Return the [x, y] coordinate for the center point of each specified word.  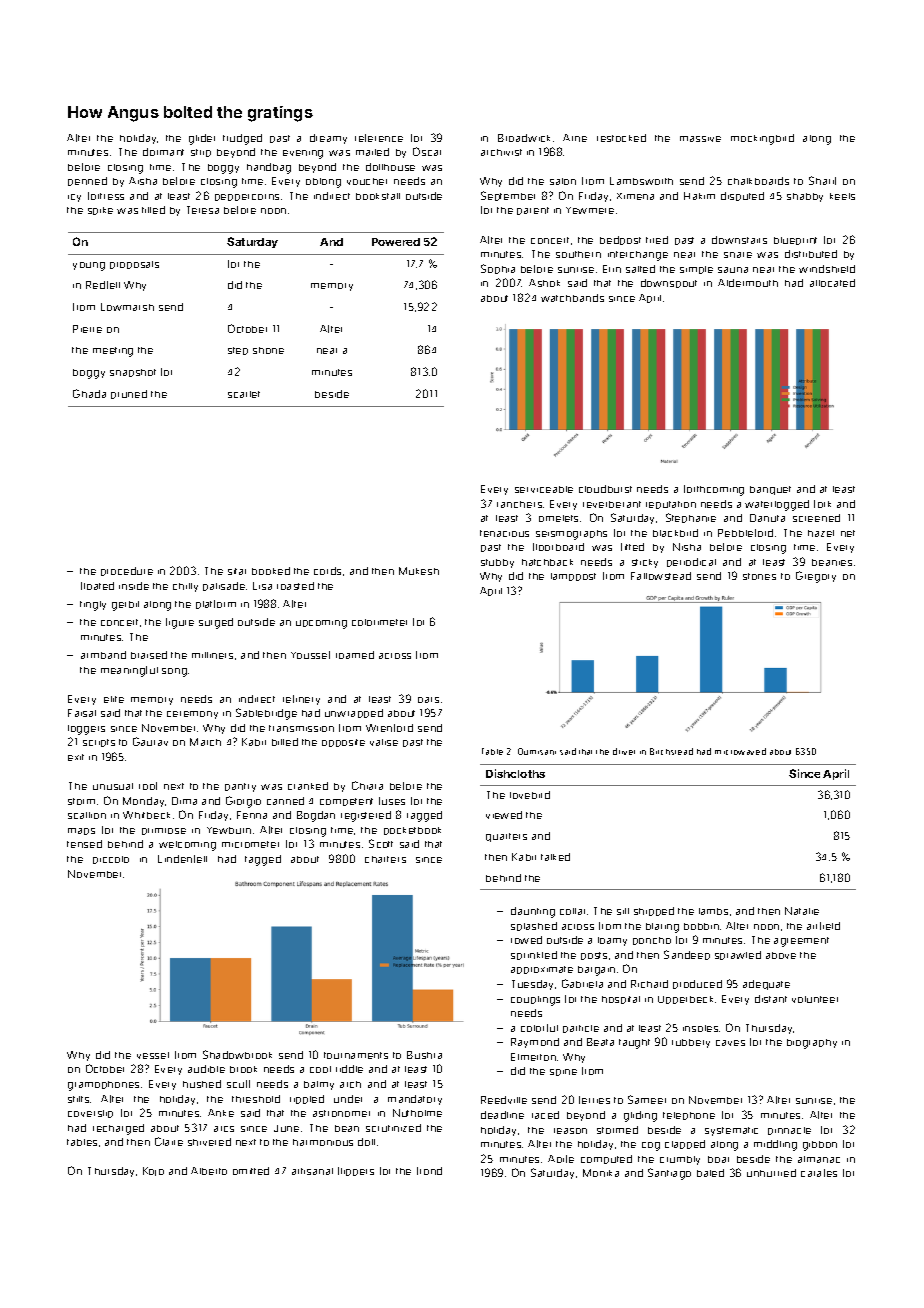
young [89, 266]
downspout [669, 283]
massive [700, 139]
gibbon [820, 1146]
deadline [502, 1115]
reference [379, 138]
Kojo [153, 1171]
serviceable [544, 489]
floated [97, 586]
